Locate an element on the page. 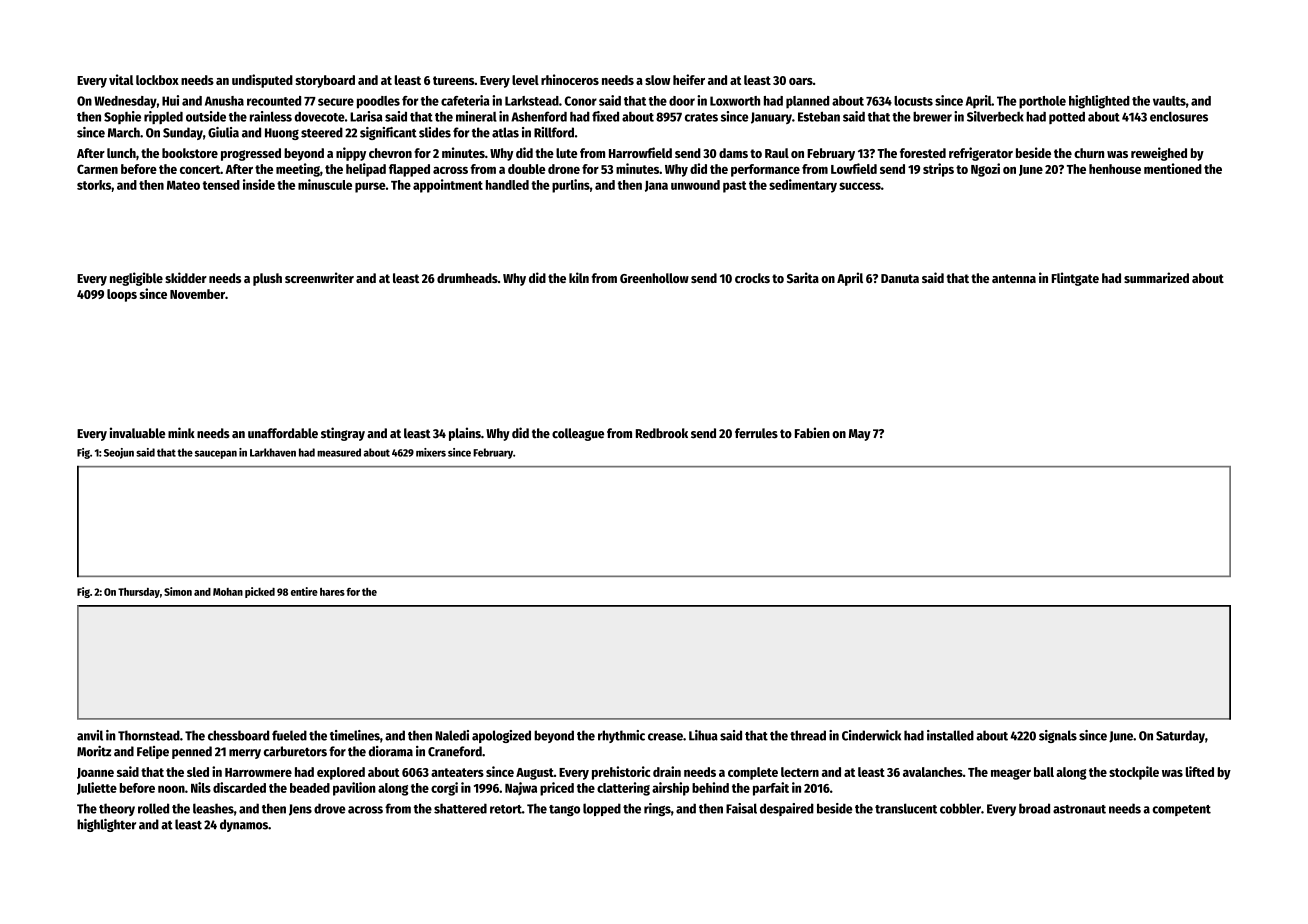 Image resolution: width=1308 pixels, height=924 pixels. signals is located at coordinates (1058, 736).
